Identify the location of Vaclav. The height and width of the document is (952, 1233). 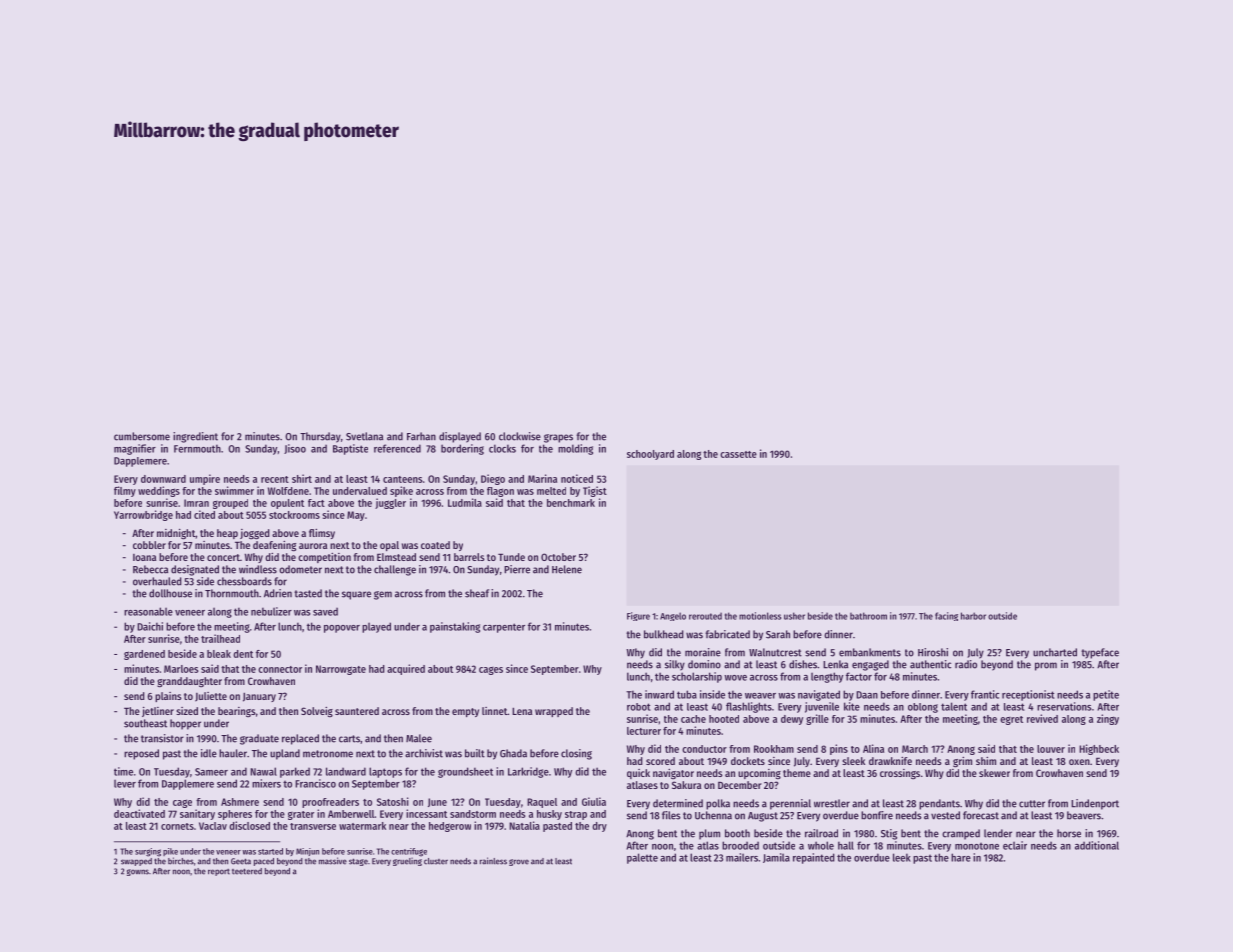
(213, 826).
